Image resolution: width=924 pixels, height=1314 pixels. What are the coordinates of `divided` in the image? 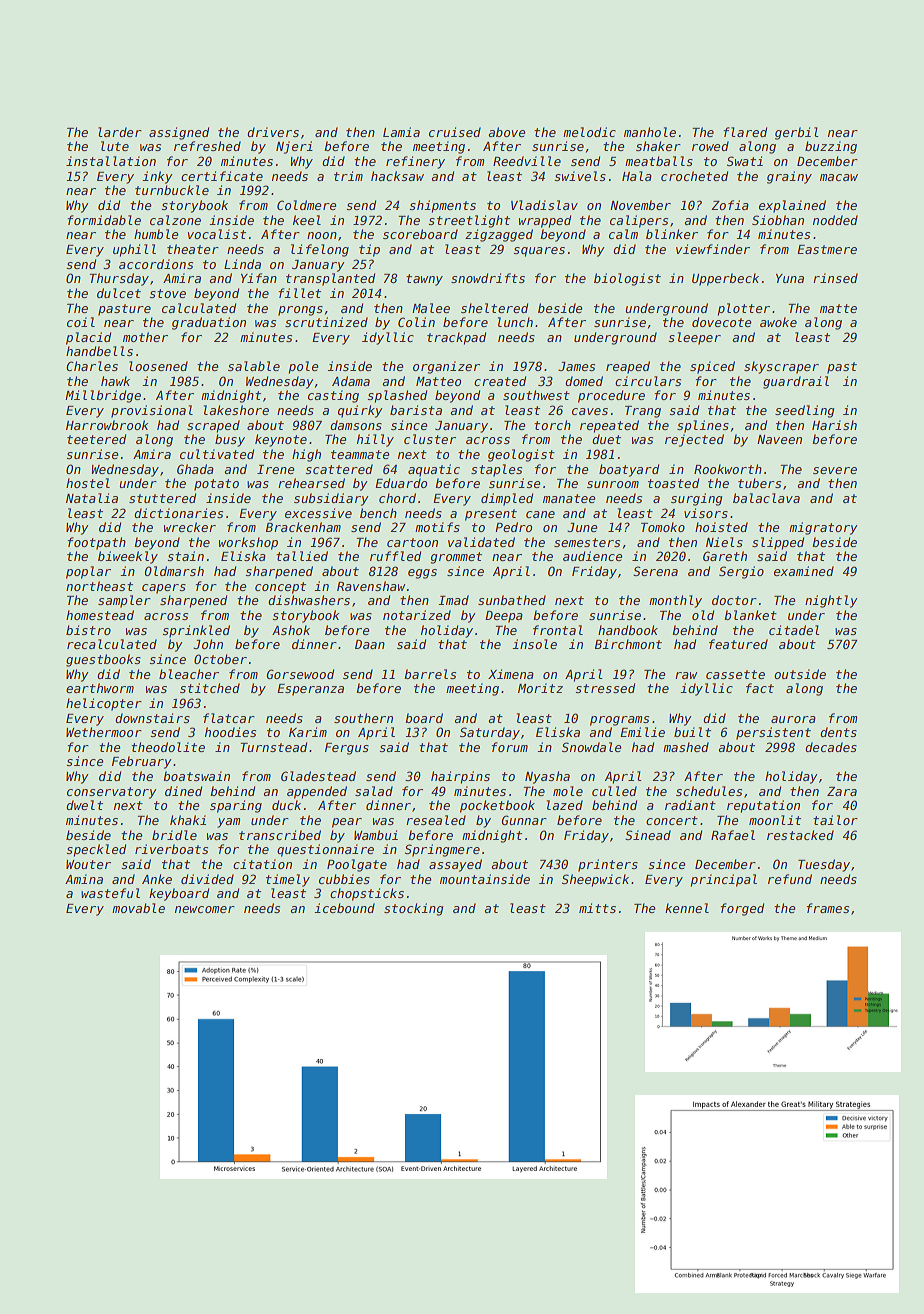 It's located at (207, 879).
